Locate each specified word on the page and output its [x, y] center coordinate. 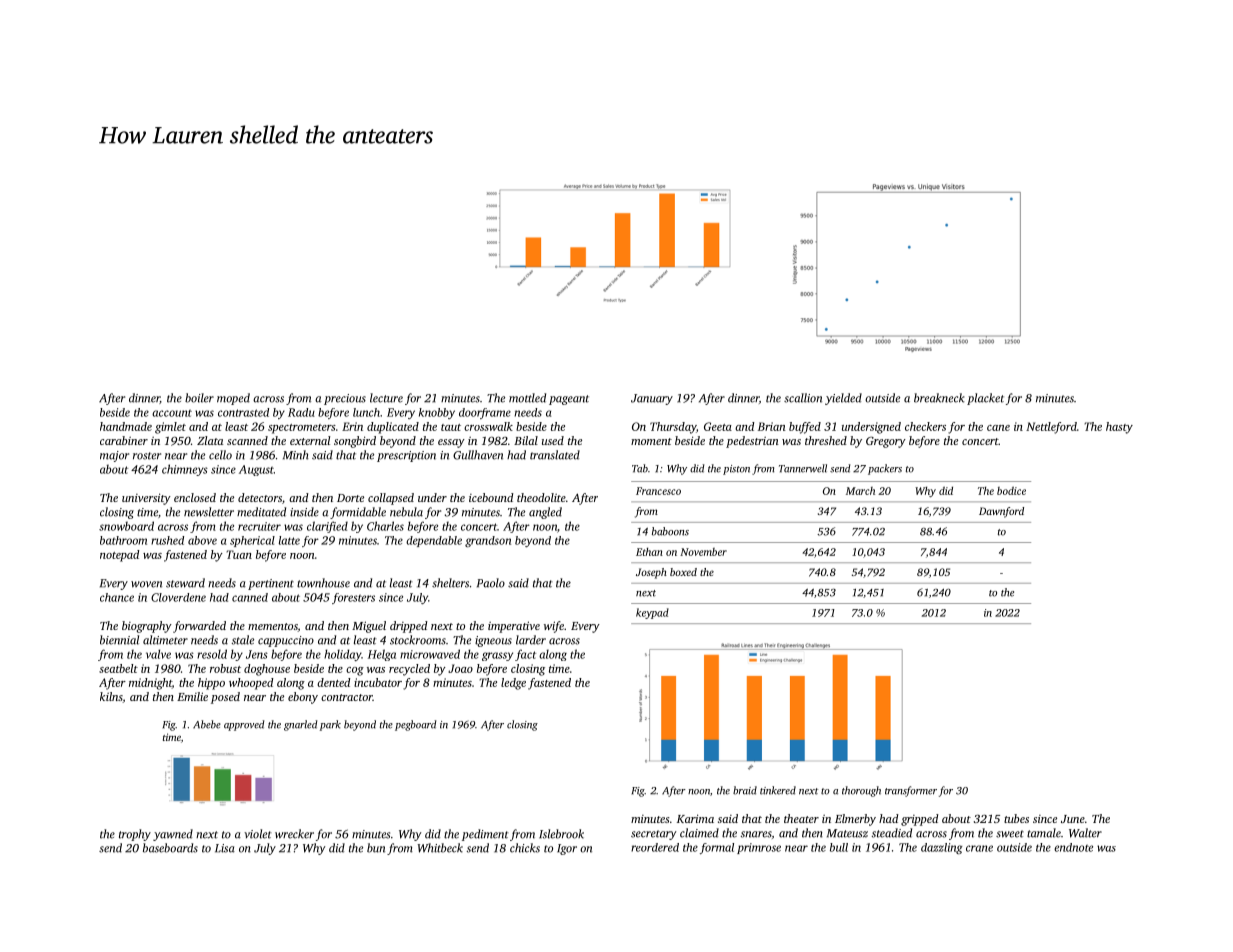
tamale [1044, 833]
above [202, 540]
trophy [135, 835]
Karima [695, 818]
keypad [652, 613]
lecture [386, 398]
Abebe [207, 724]
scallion [803, 398]
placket [985, 399]
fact [525, 655]
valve [158, 654]
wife [554, 627]
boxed [683, 572]
